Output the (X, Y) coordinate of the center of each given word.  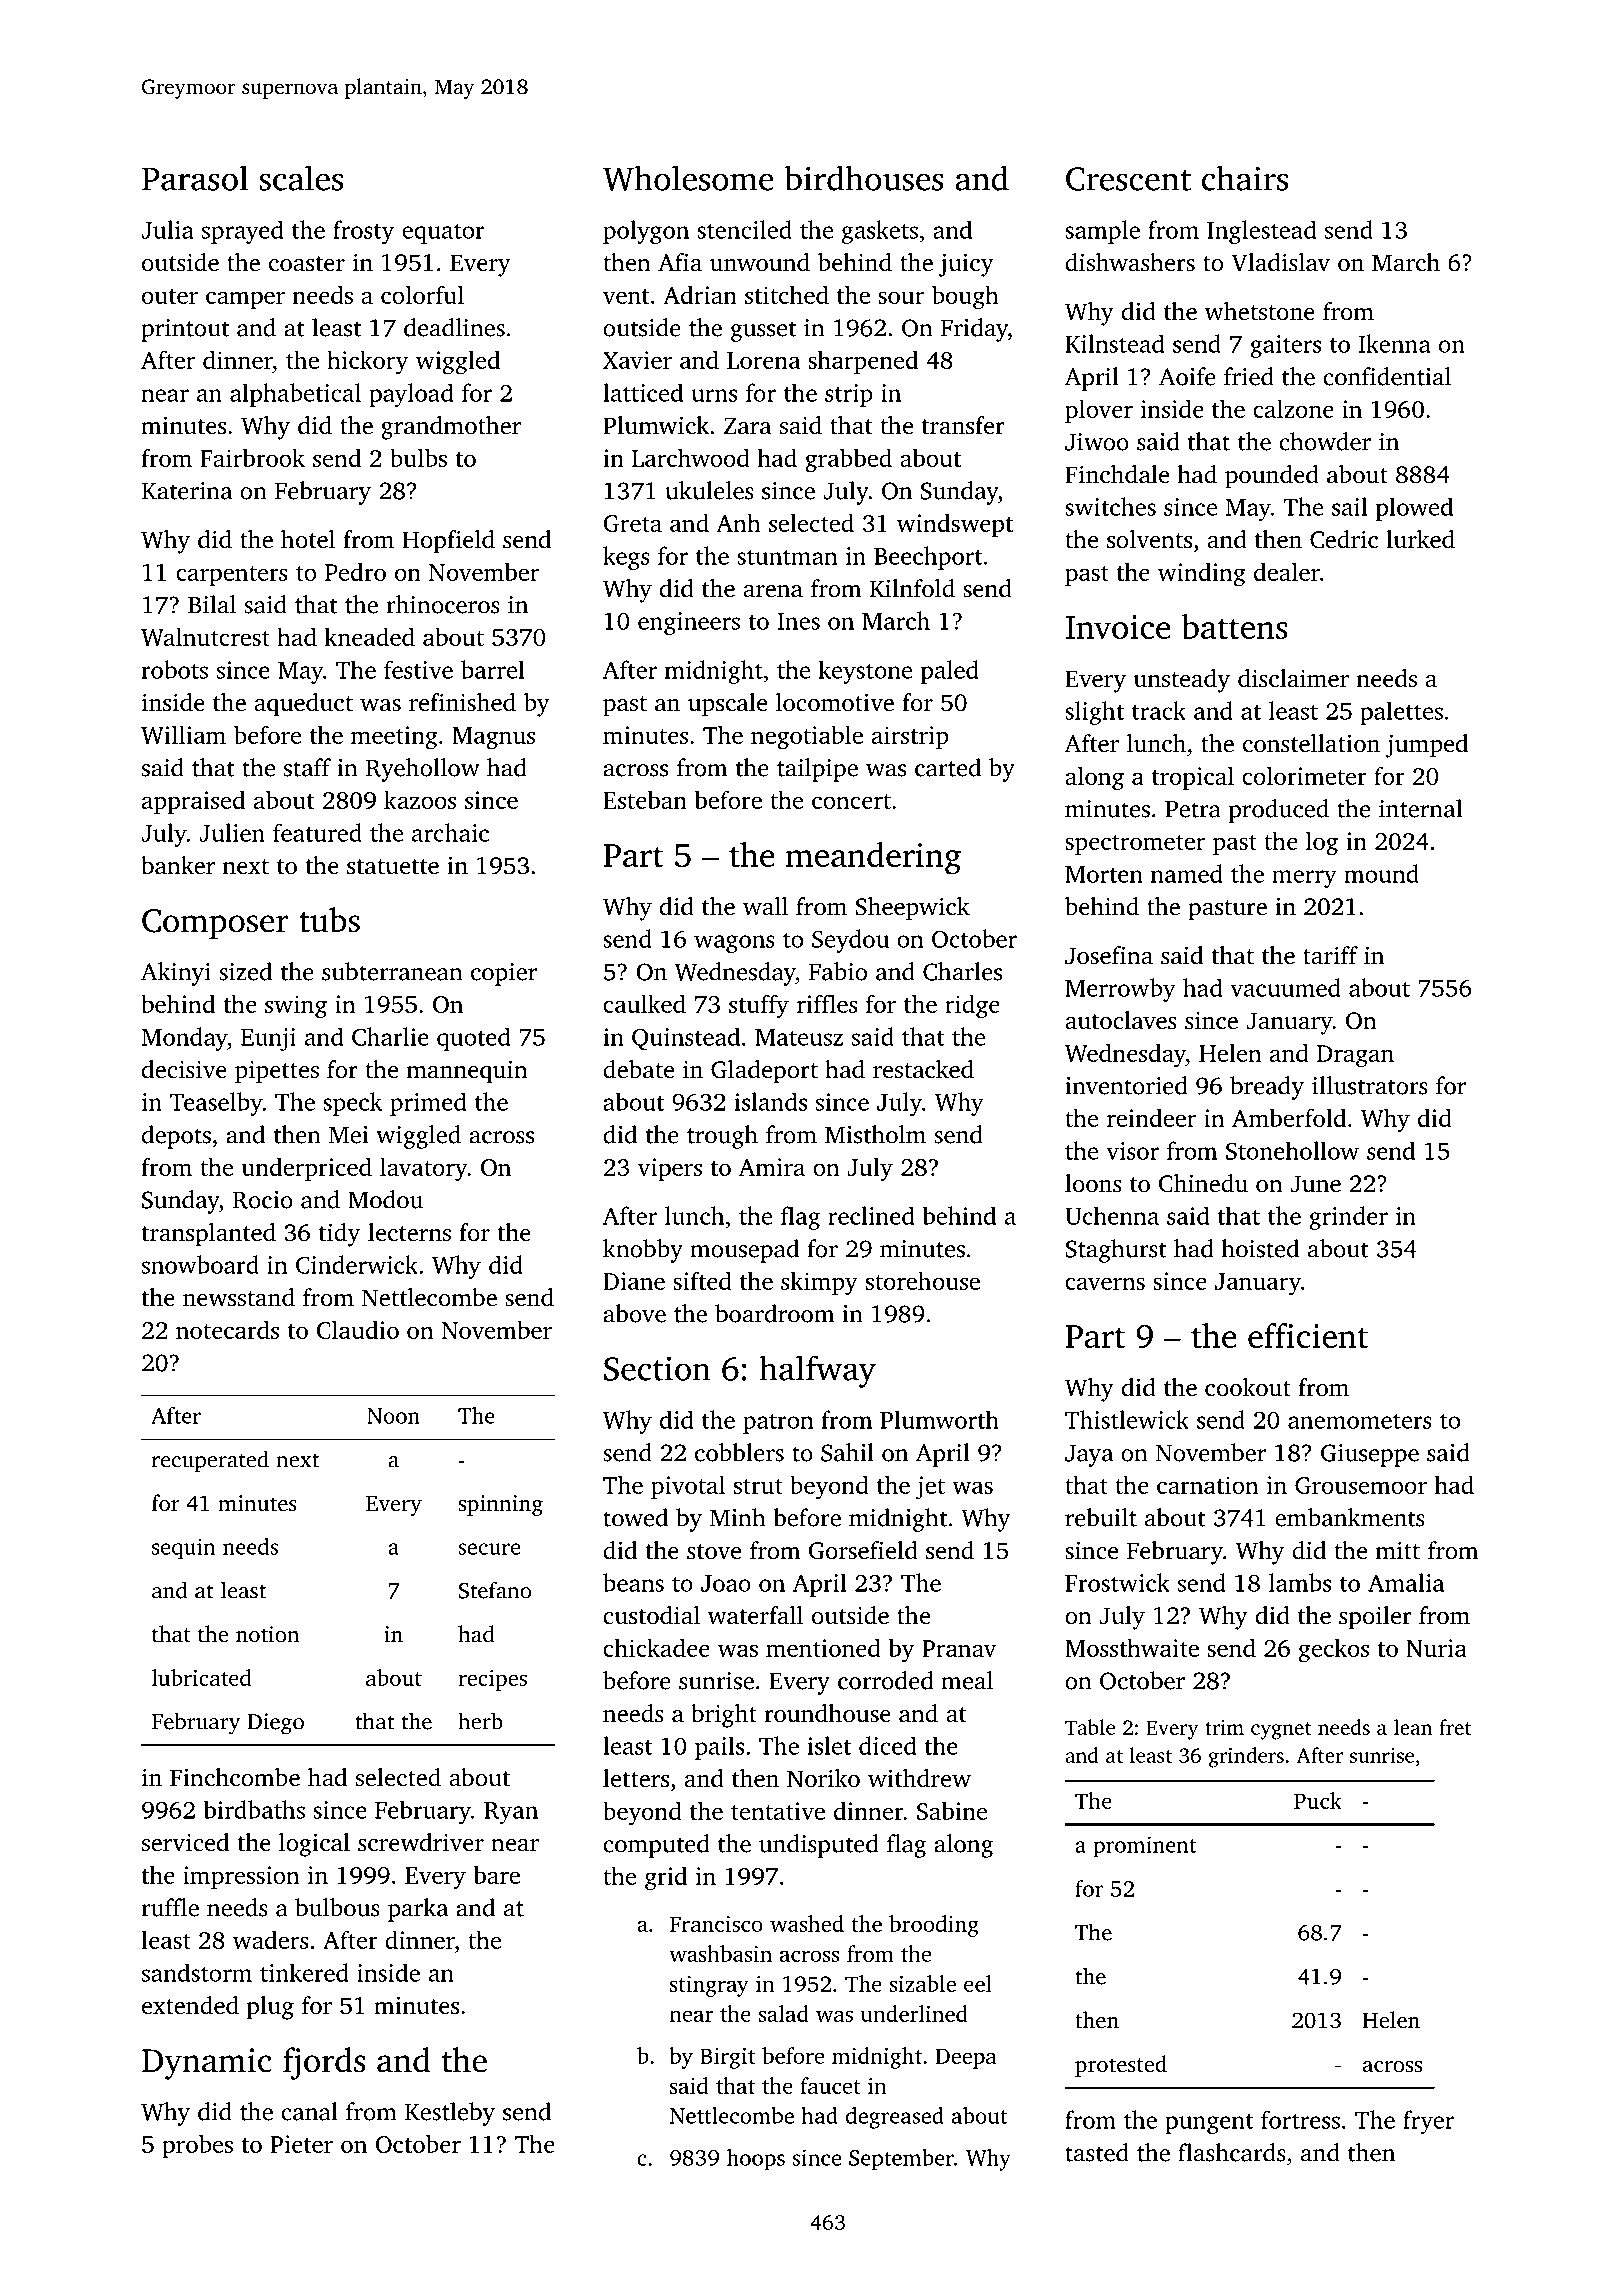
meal (967, 1680)
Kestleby (450, 2114)
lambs (1300, 1582)
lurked (1420, 539)
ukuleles (709, 490)
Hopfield (448, 542)
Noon (393, 1416)
